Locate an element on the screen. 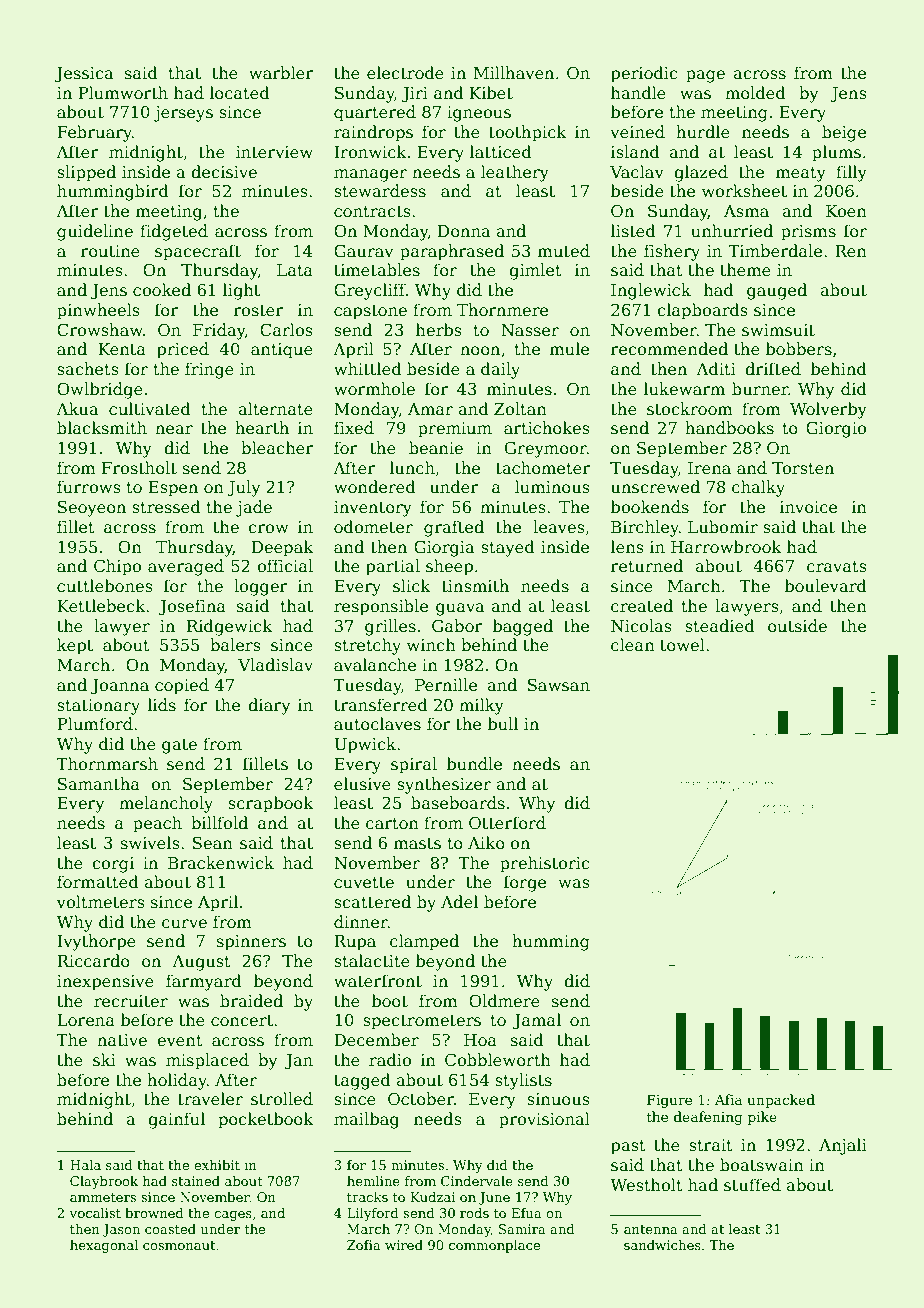 This screenshot has height=1308, width=924. guideline is located at coordinates (95, 232).
